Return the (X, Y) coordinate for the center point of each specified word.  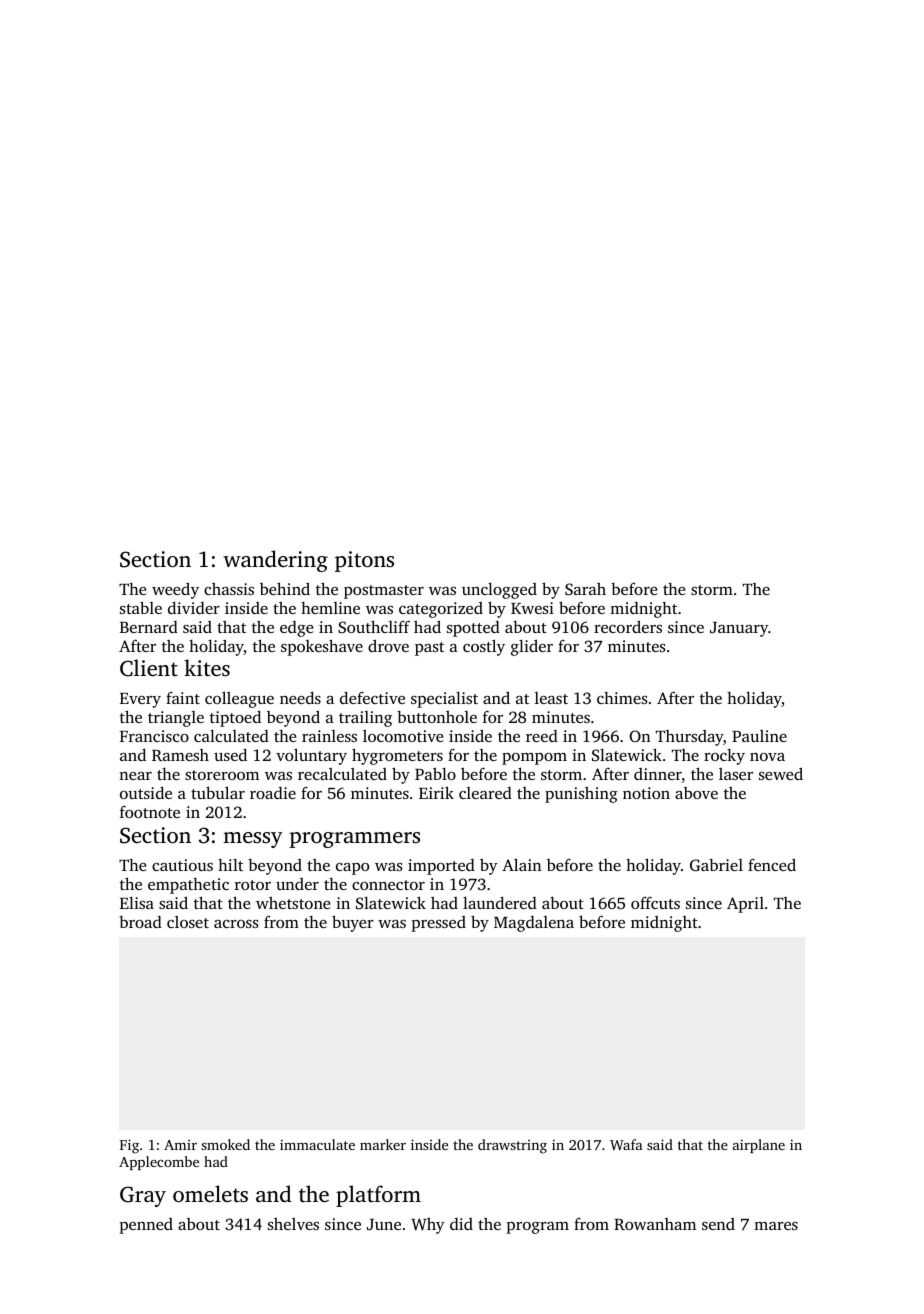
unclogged (499, 591)
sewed (781, 773)
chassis (229, 589)
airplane (759, 1146)
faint (183, 698)
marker (383, 1144)
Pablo (435, 774)
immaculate (317, 1144)
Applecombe (159, 1163)
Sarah (585, 589)
